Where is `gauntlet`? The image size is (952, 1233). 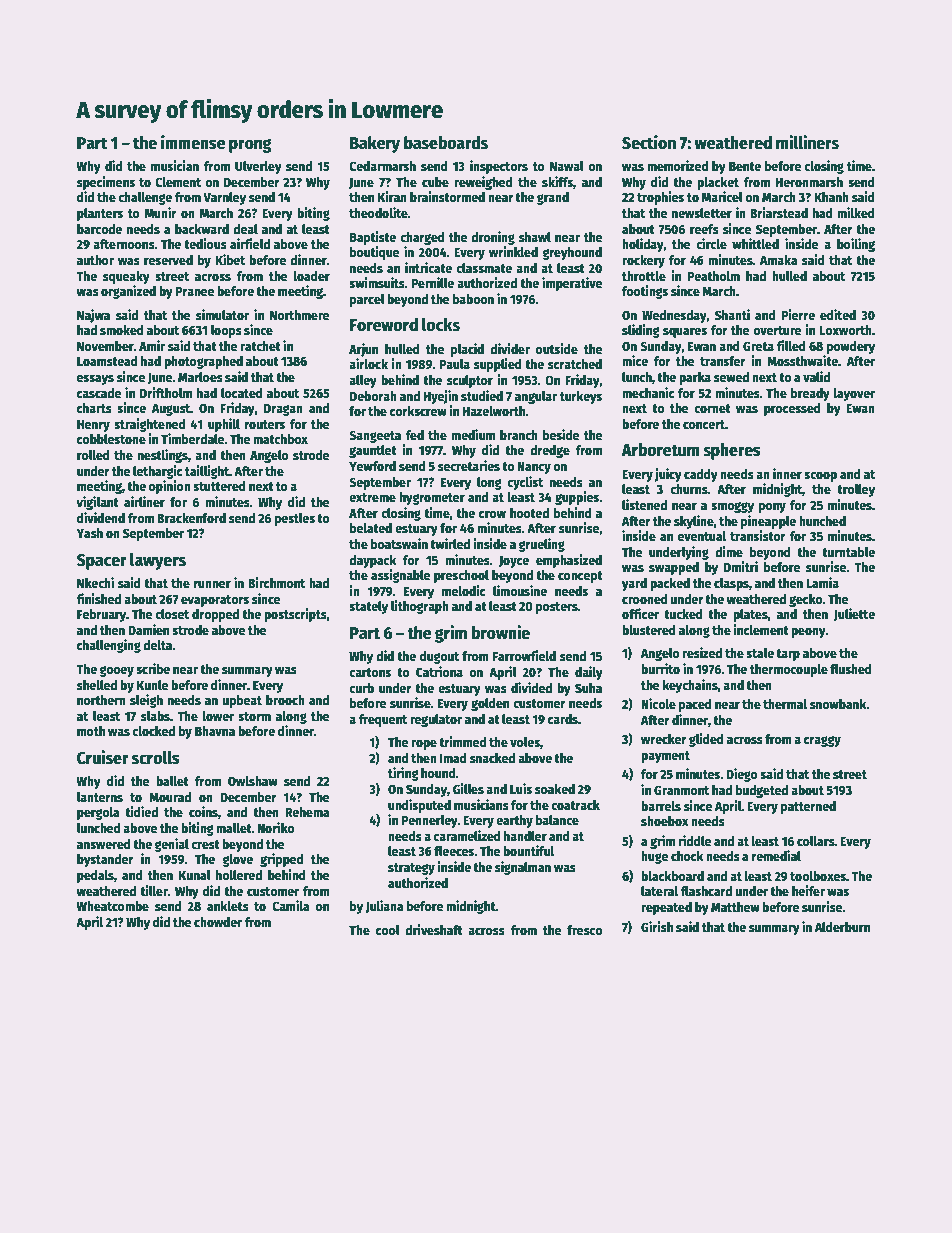 gauntlet is located at coordinates (373, 451).
